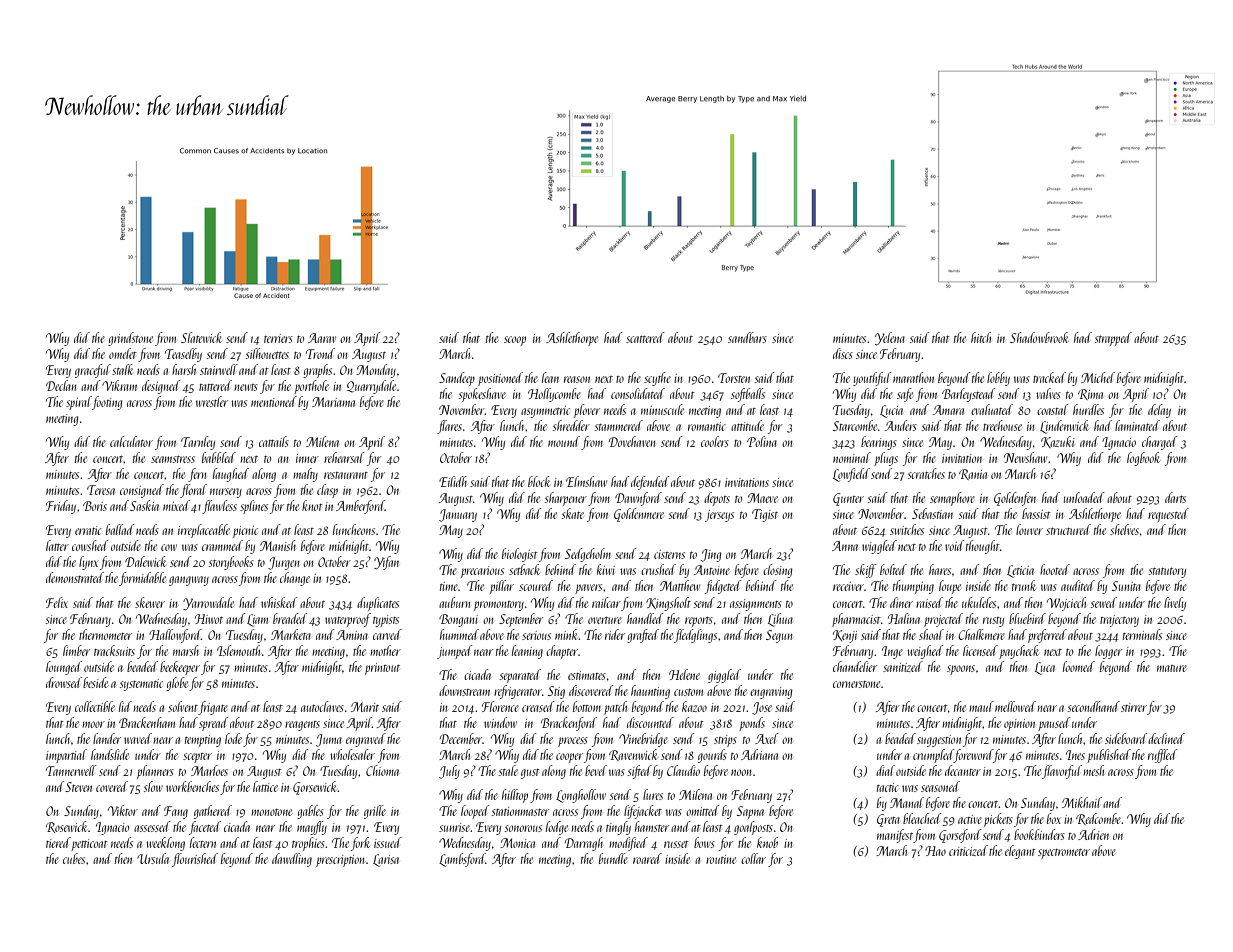  I want to click on Islemouth, so click(238, 650).
